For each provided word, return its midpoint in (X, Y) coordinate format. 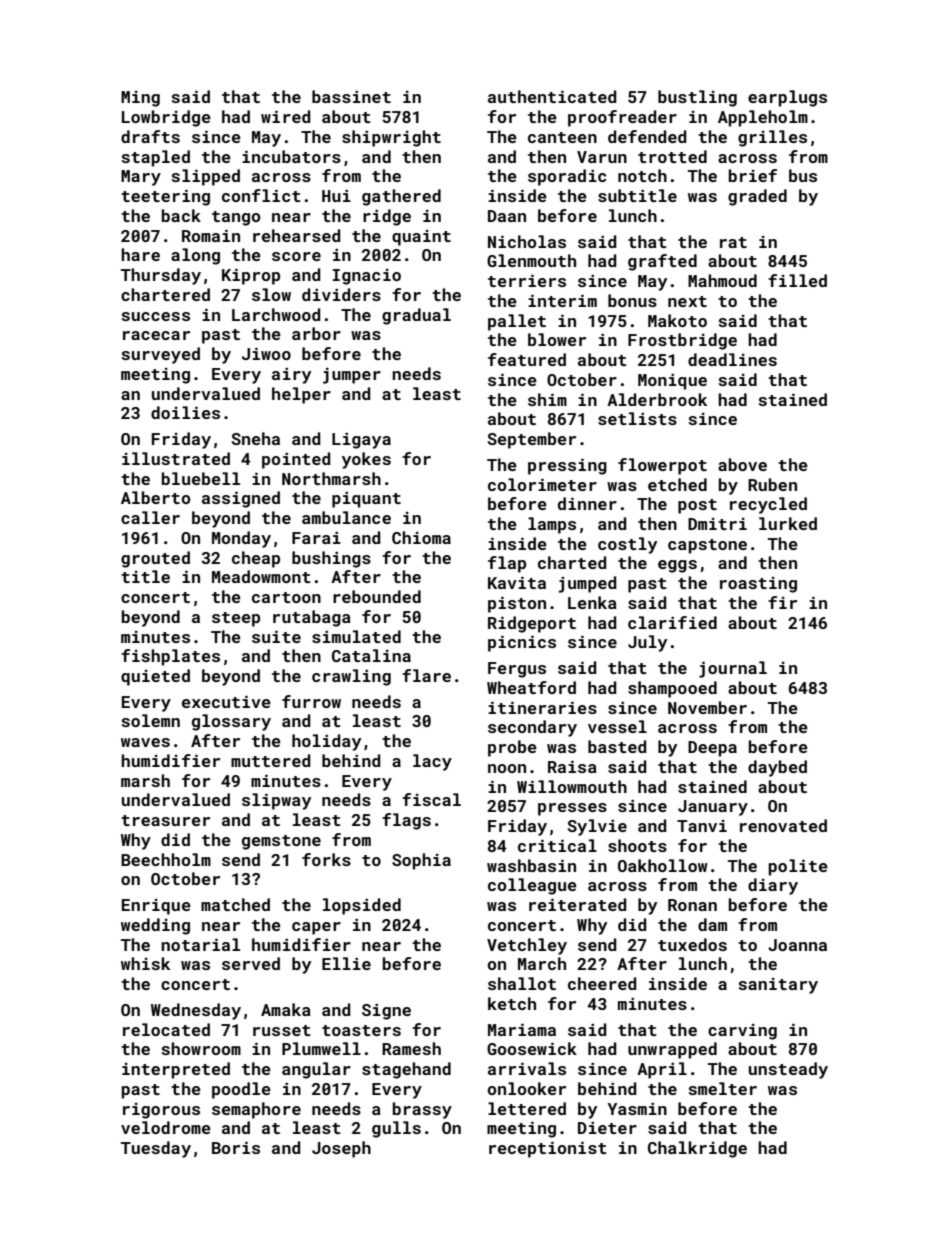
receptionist (548, 1149)
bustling (697, 98)
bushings (331, 559)
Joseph (341, 1149)
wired (285, 116)
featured (527, 359)
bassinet (351, 96)
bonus (632, 300)
